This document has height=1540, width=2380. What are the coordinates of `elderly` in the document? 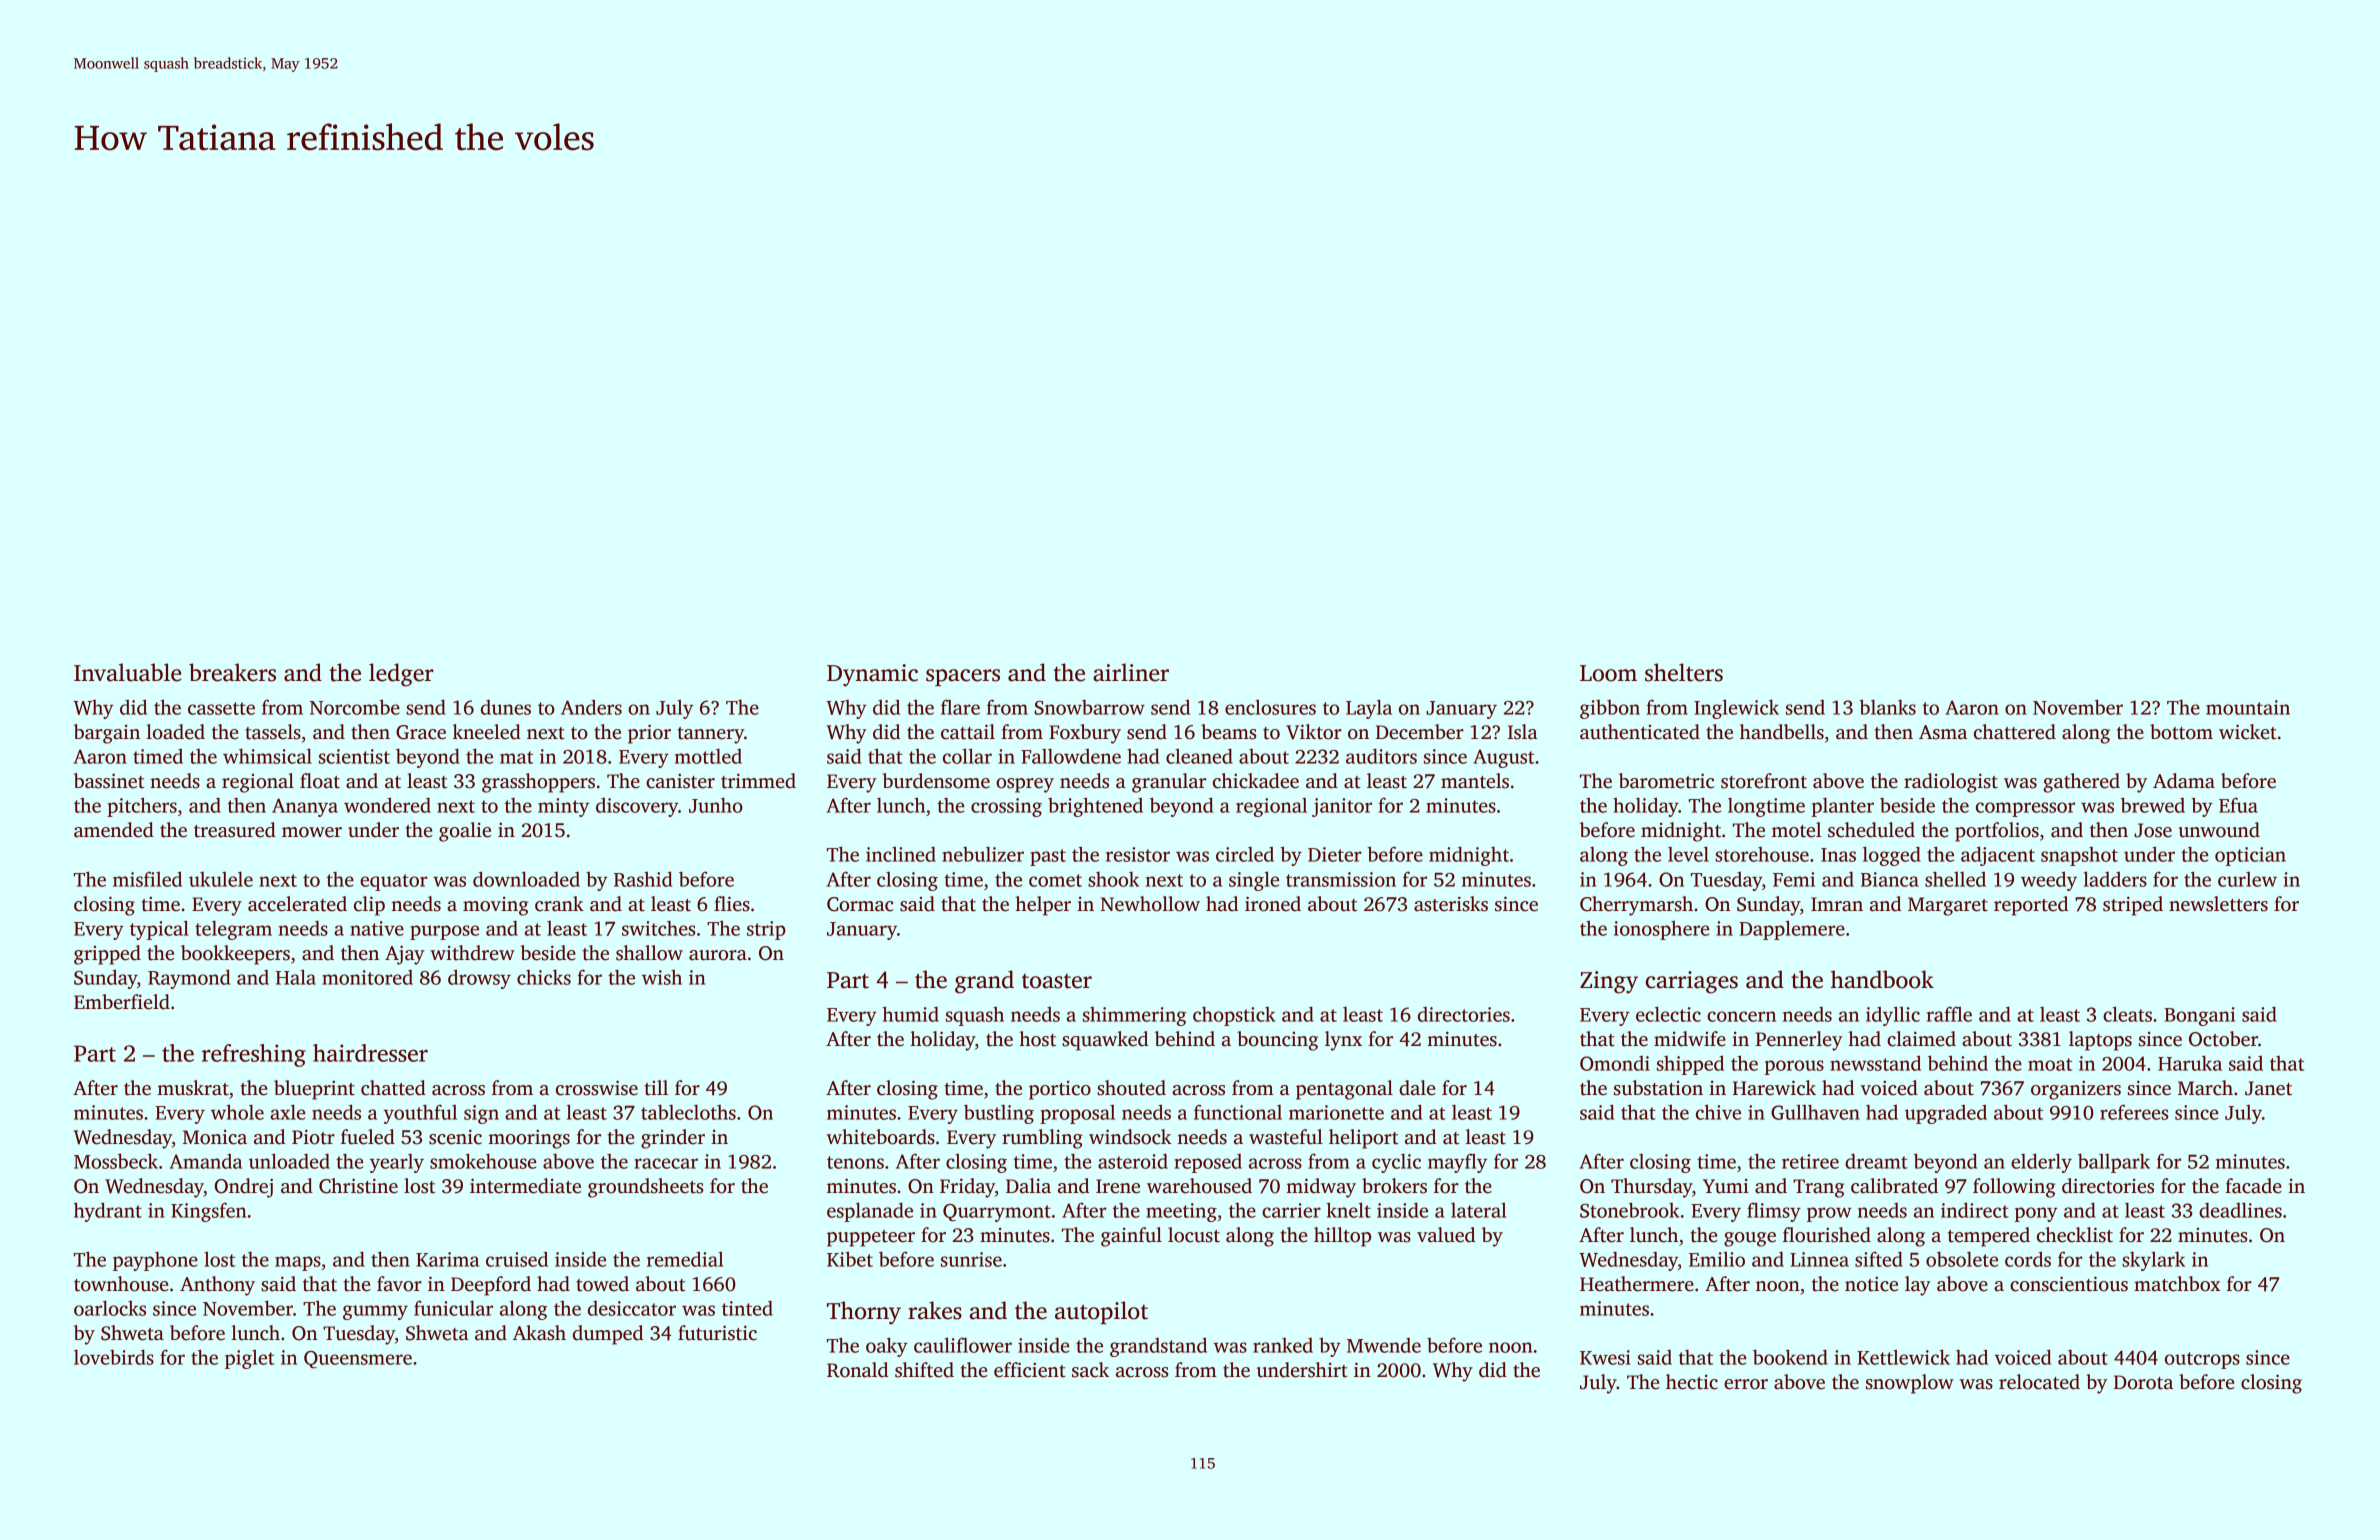 It's located at (2041, 1163).
